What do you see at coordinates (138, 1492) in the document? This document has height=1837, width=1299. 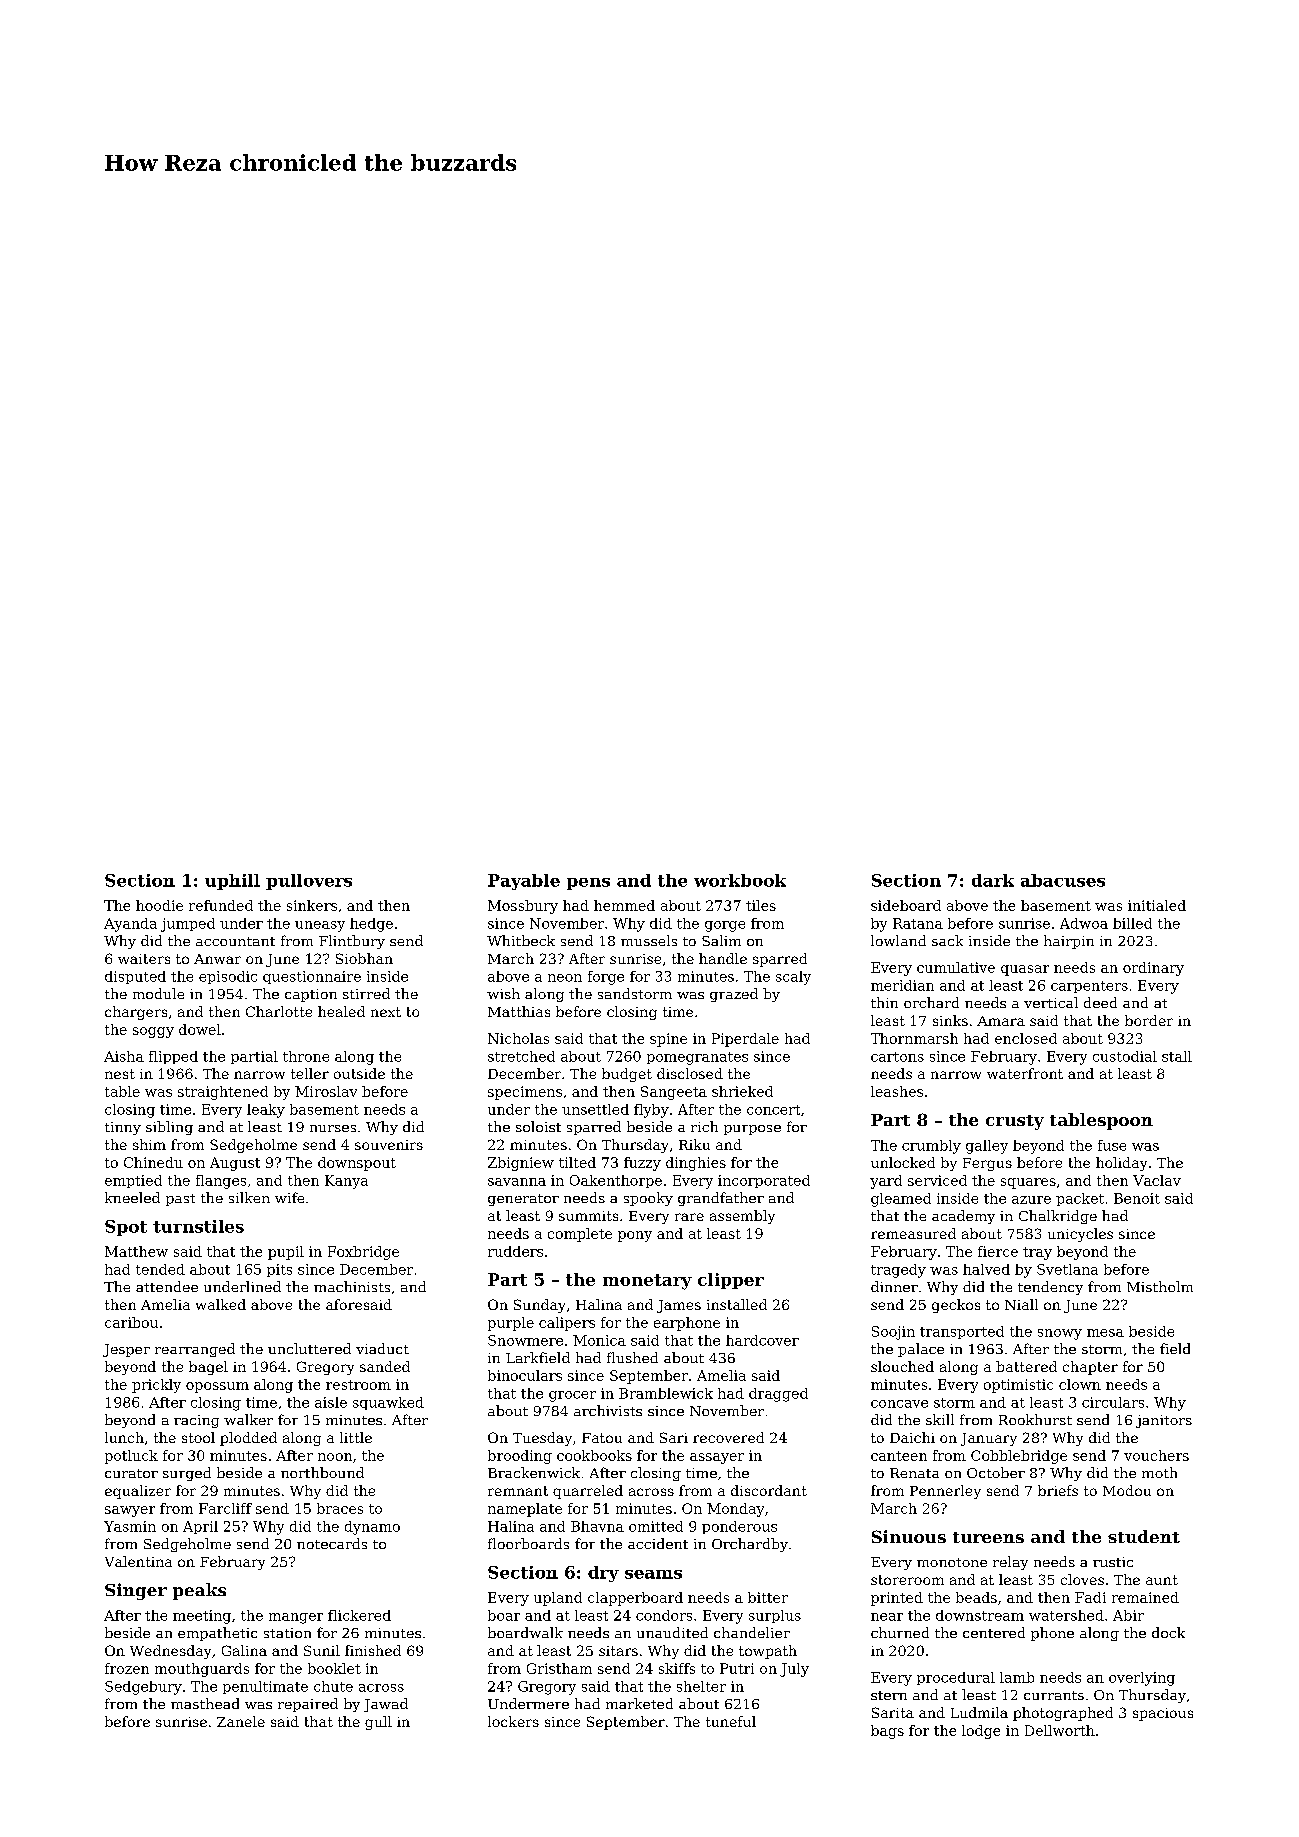 I see `equalizer` at bounding box center [138, 1492].
